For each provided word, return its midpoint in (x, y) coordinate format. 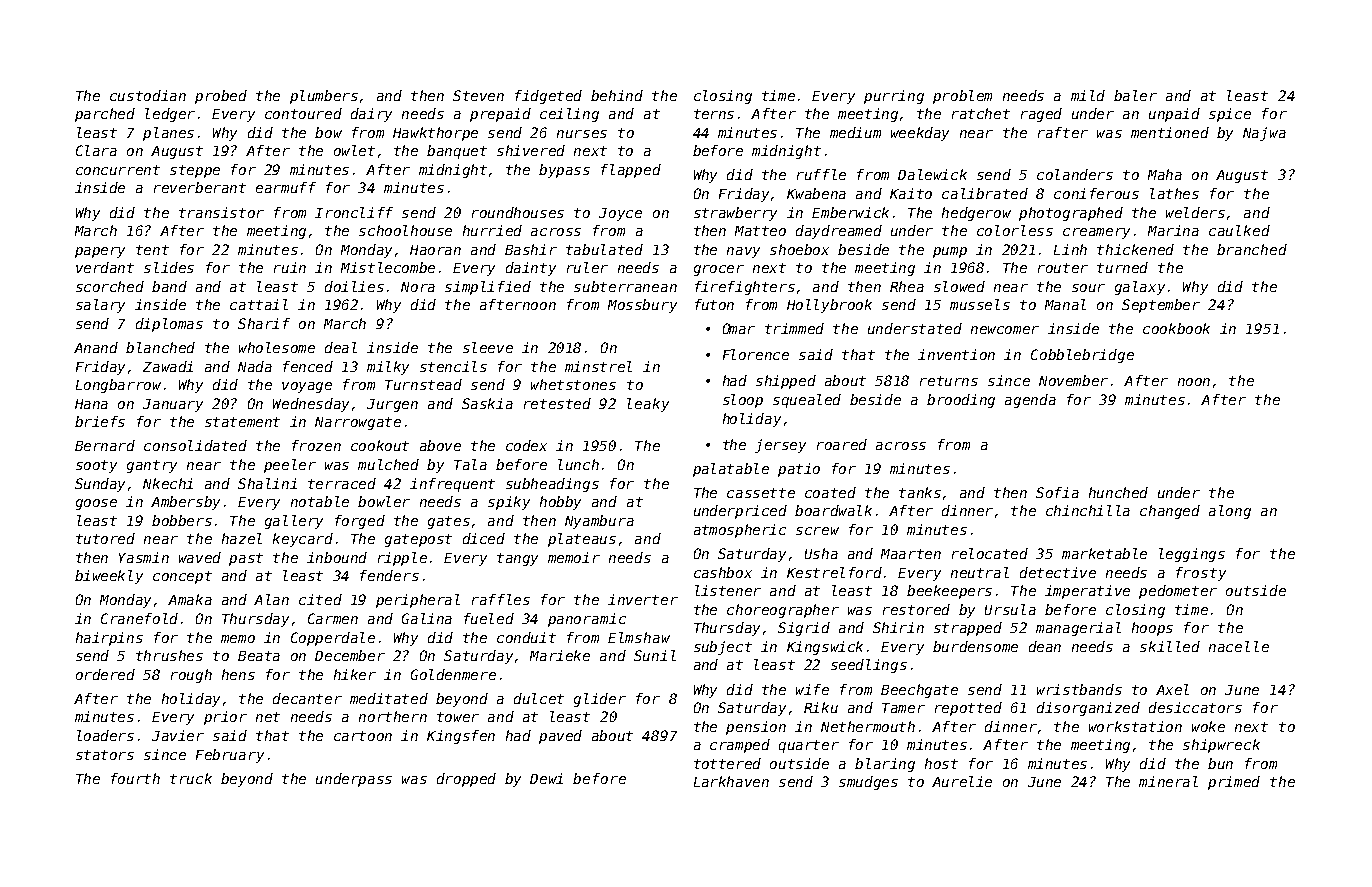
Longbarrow (118, 386)
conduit (526, 637)
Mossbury (642, 306)
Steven (478, 95)
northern (393, 716)
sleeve (488, 347)
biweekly (109, 577)
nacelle (1239, 646)
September (1161, 306)
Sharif (264, 323)
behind (617, 95)
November (1073, 380)
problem (962, 97)
